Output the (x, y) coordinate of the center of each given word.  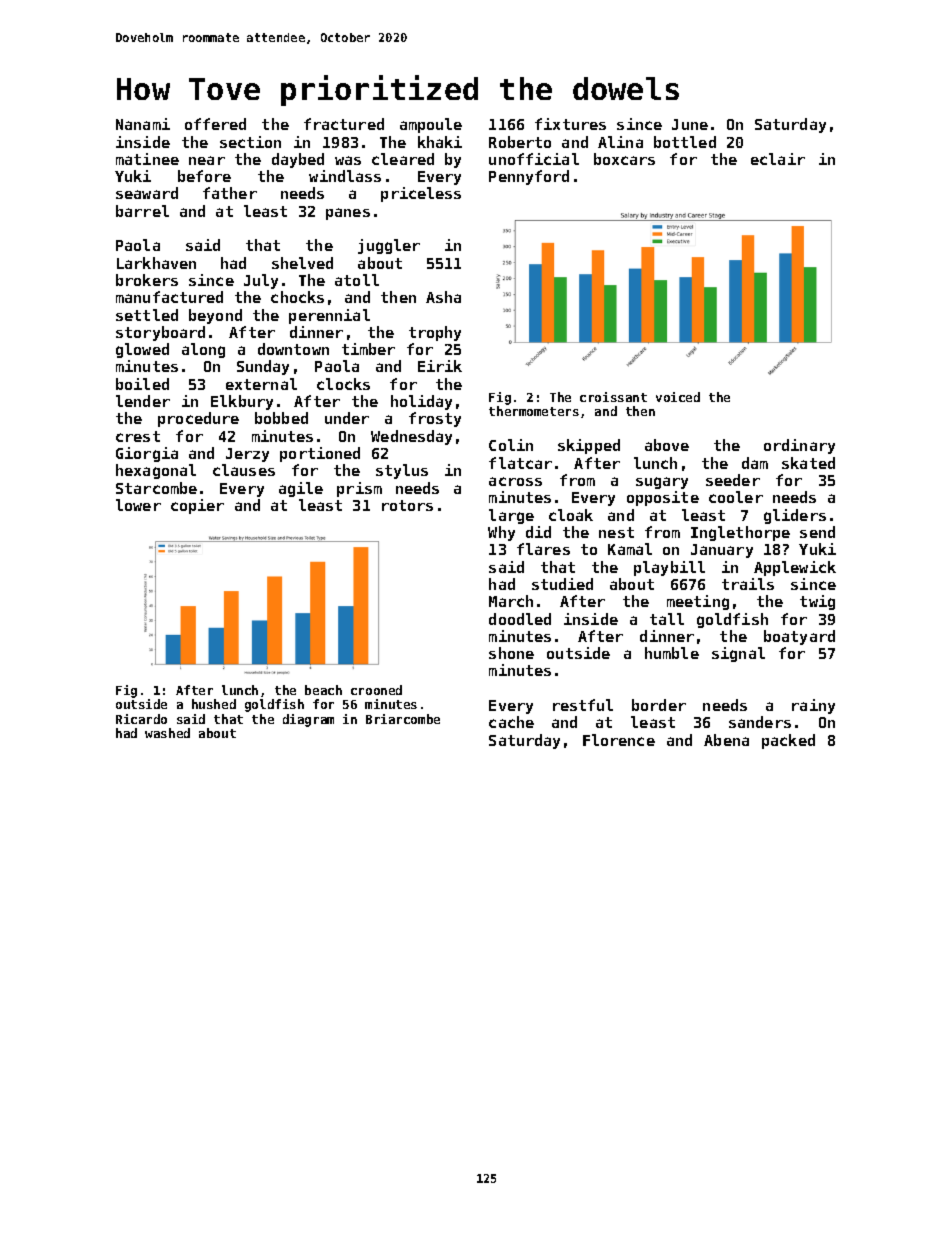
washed (167, 733)
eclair (778, 159)
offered (215, 124)
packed (788, 741)
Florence (619, 740)
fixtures (570, 124)
